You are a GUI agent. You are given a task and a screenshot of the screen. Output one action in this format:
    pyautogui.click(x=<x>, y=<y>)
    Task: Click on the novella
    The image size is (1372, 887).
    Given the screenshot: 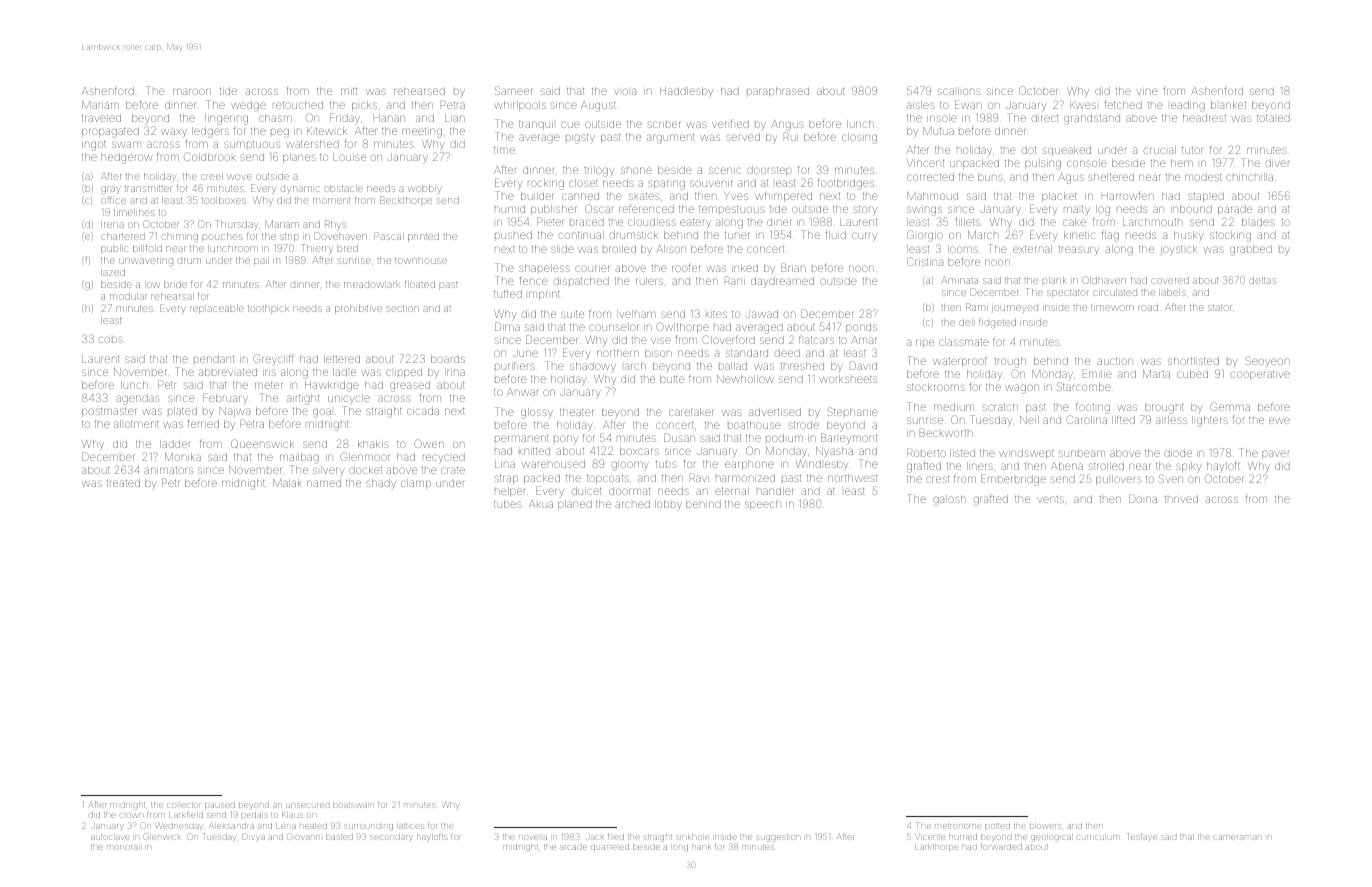 What is the action you would take?
    pyautogui.click(x=533, y=837)
